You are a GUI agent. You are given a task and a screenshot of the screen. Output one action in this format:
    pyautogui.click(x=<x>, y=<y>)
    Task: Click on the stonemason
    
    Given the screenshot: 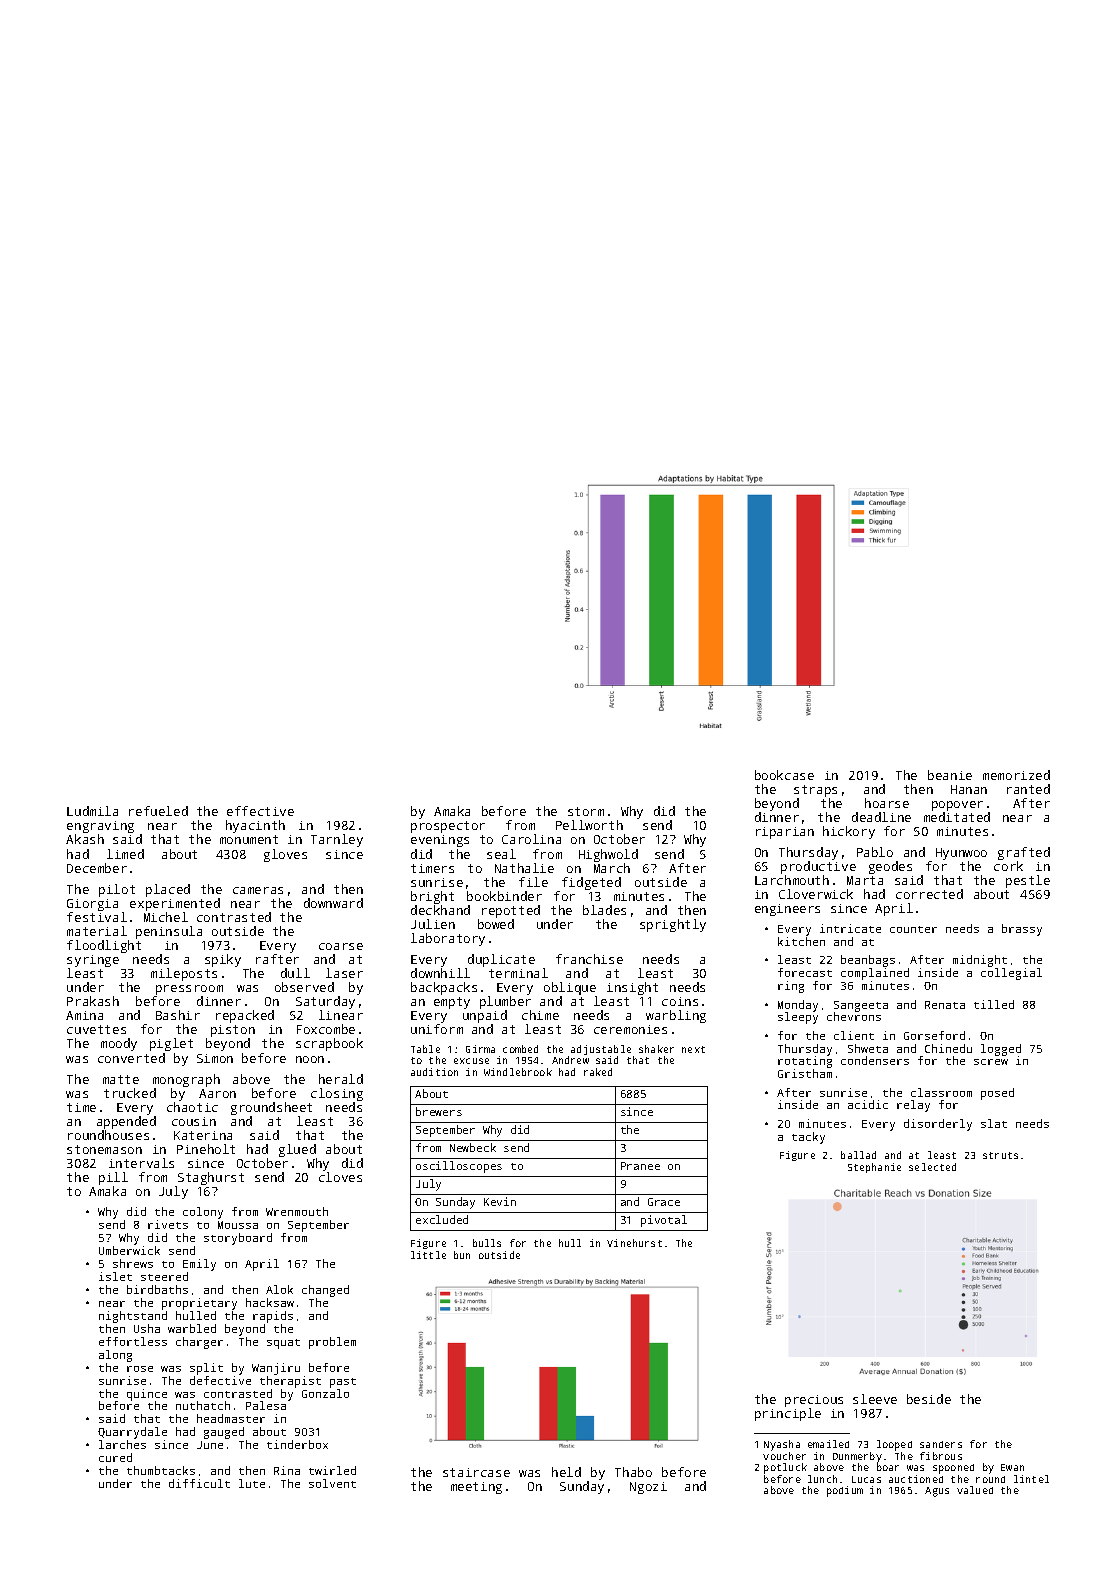 What is the action you would take?
    pyautogui.click(x=104, y=1149)
